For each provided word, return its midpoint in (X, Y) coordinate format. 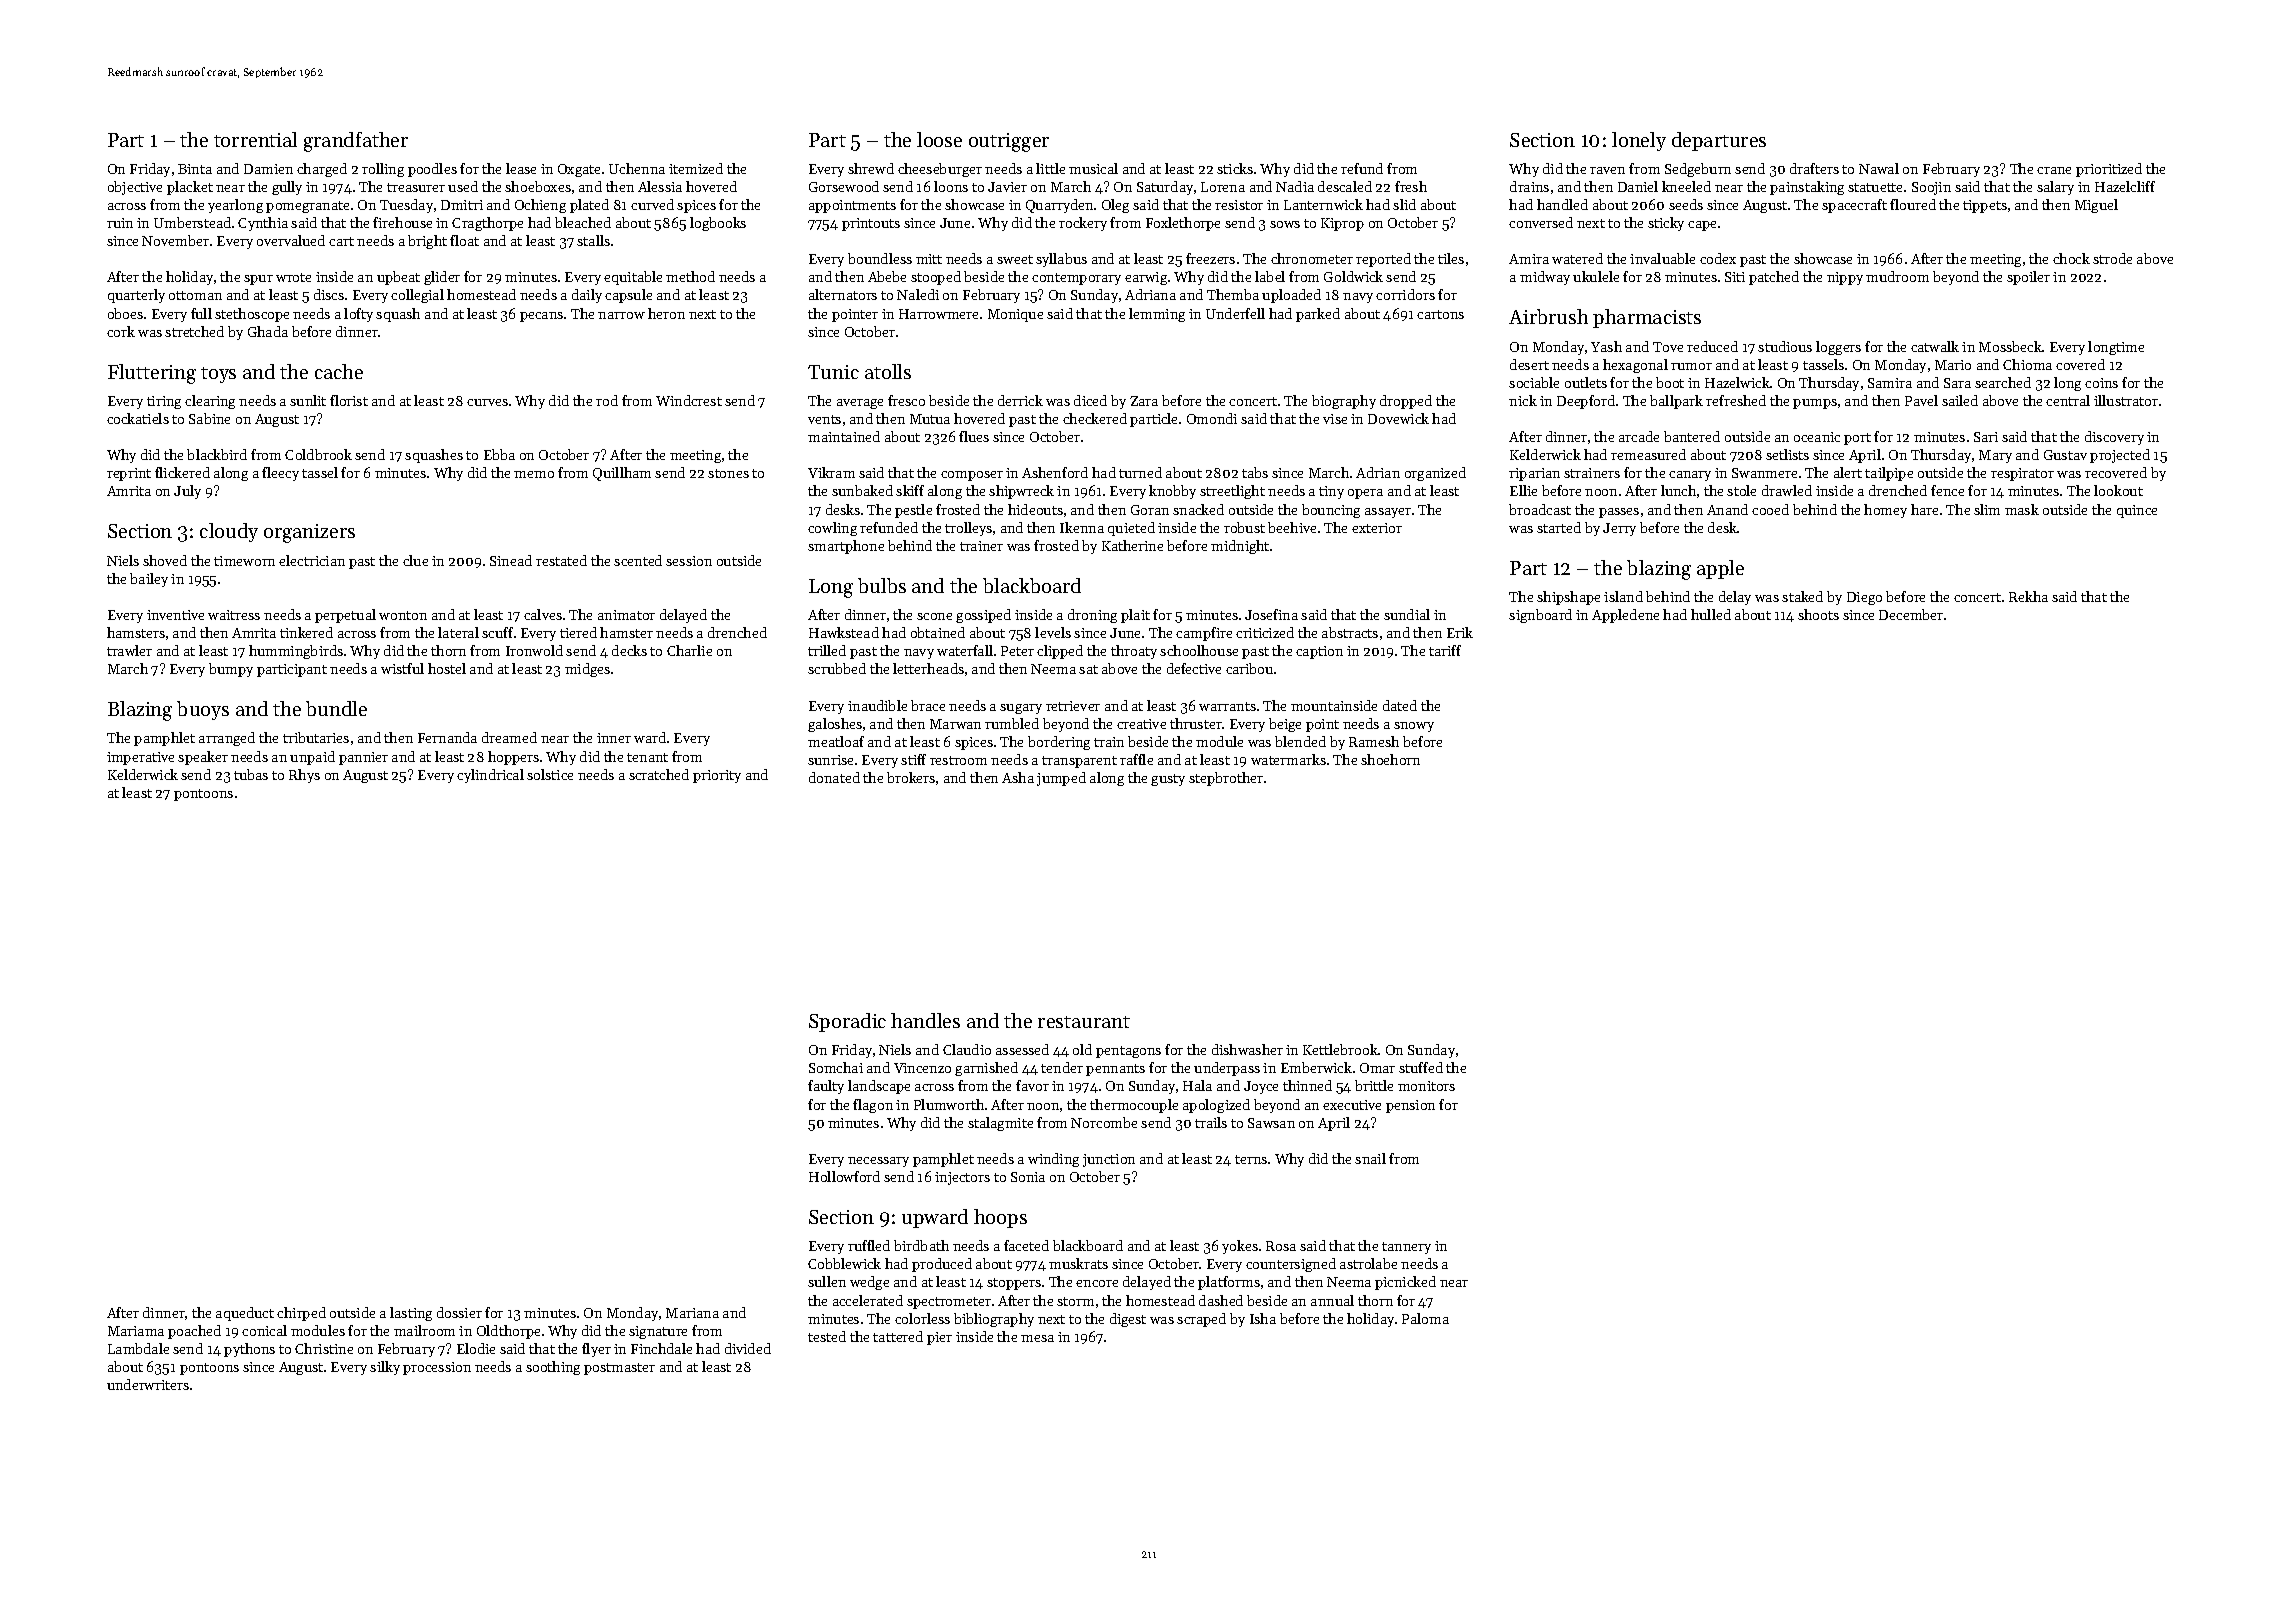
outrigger (1009, 142)
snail (1370, 1158)
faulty (826, 1087)
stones (728, 473)
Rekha (2028, 596)
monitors (1426, 1086)
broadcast (1540, 509)
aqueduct (245, 1314)
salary (2055, 188)
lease (521, 168)
